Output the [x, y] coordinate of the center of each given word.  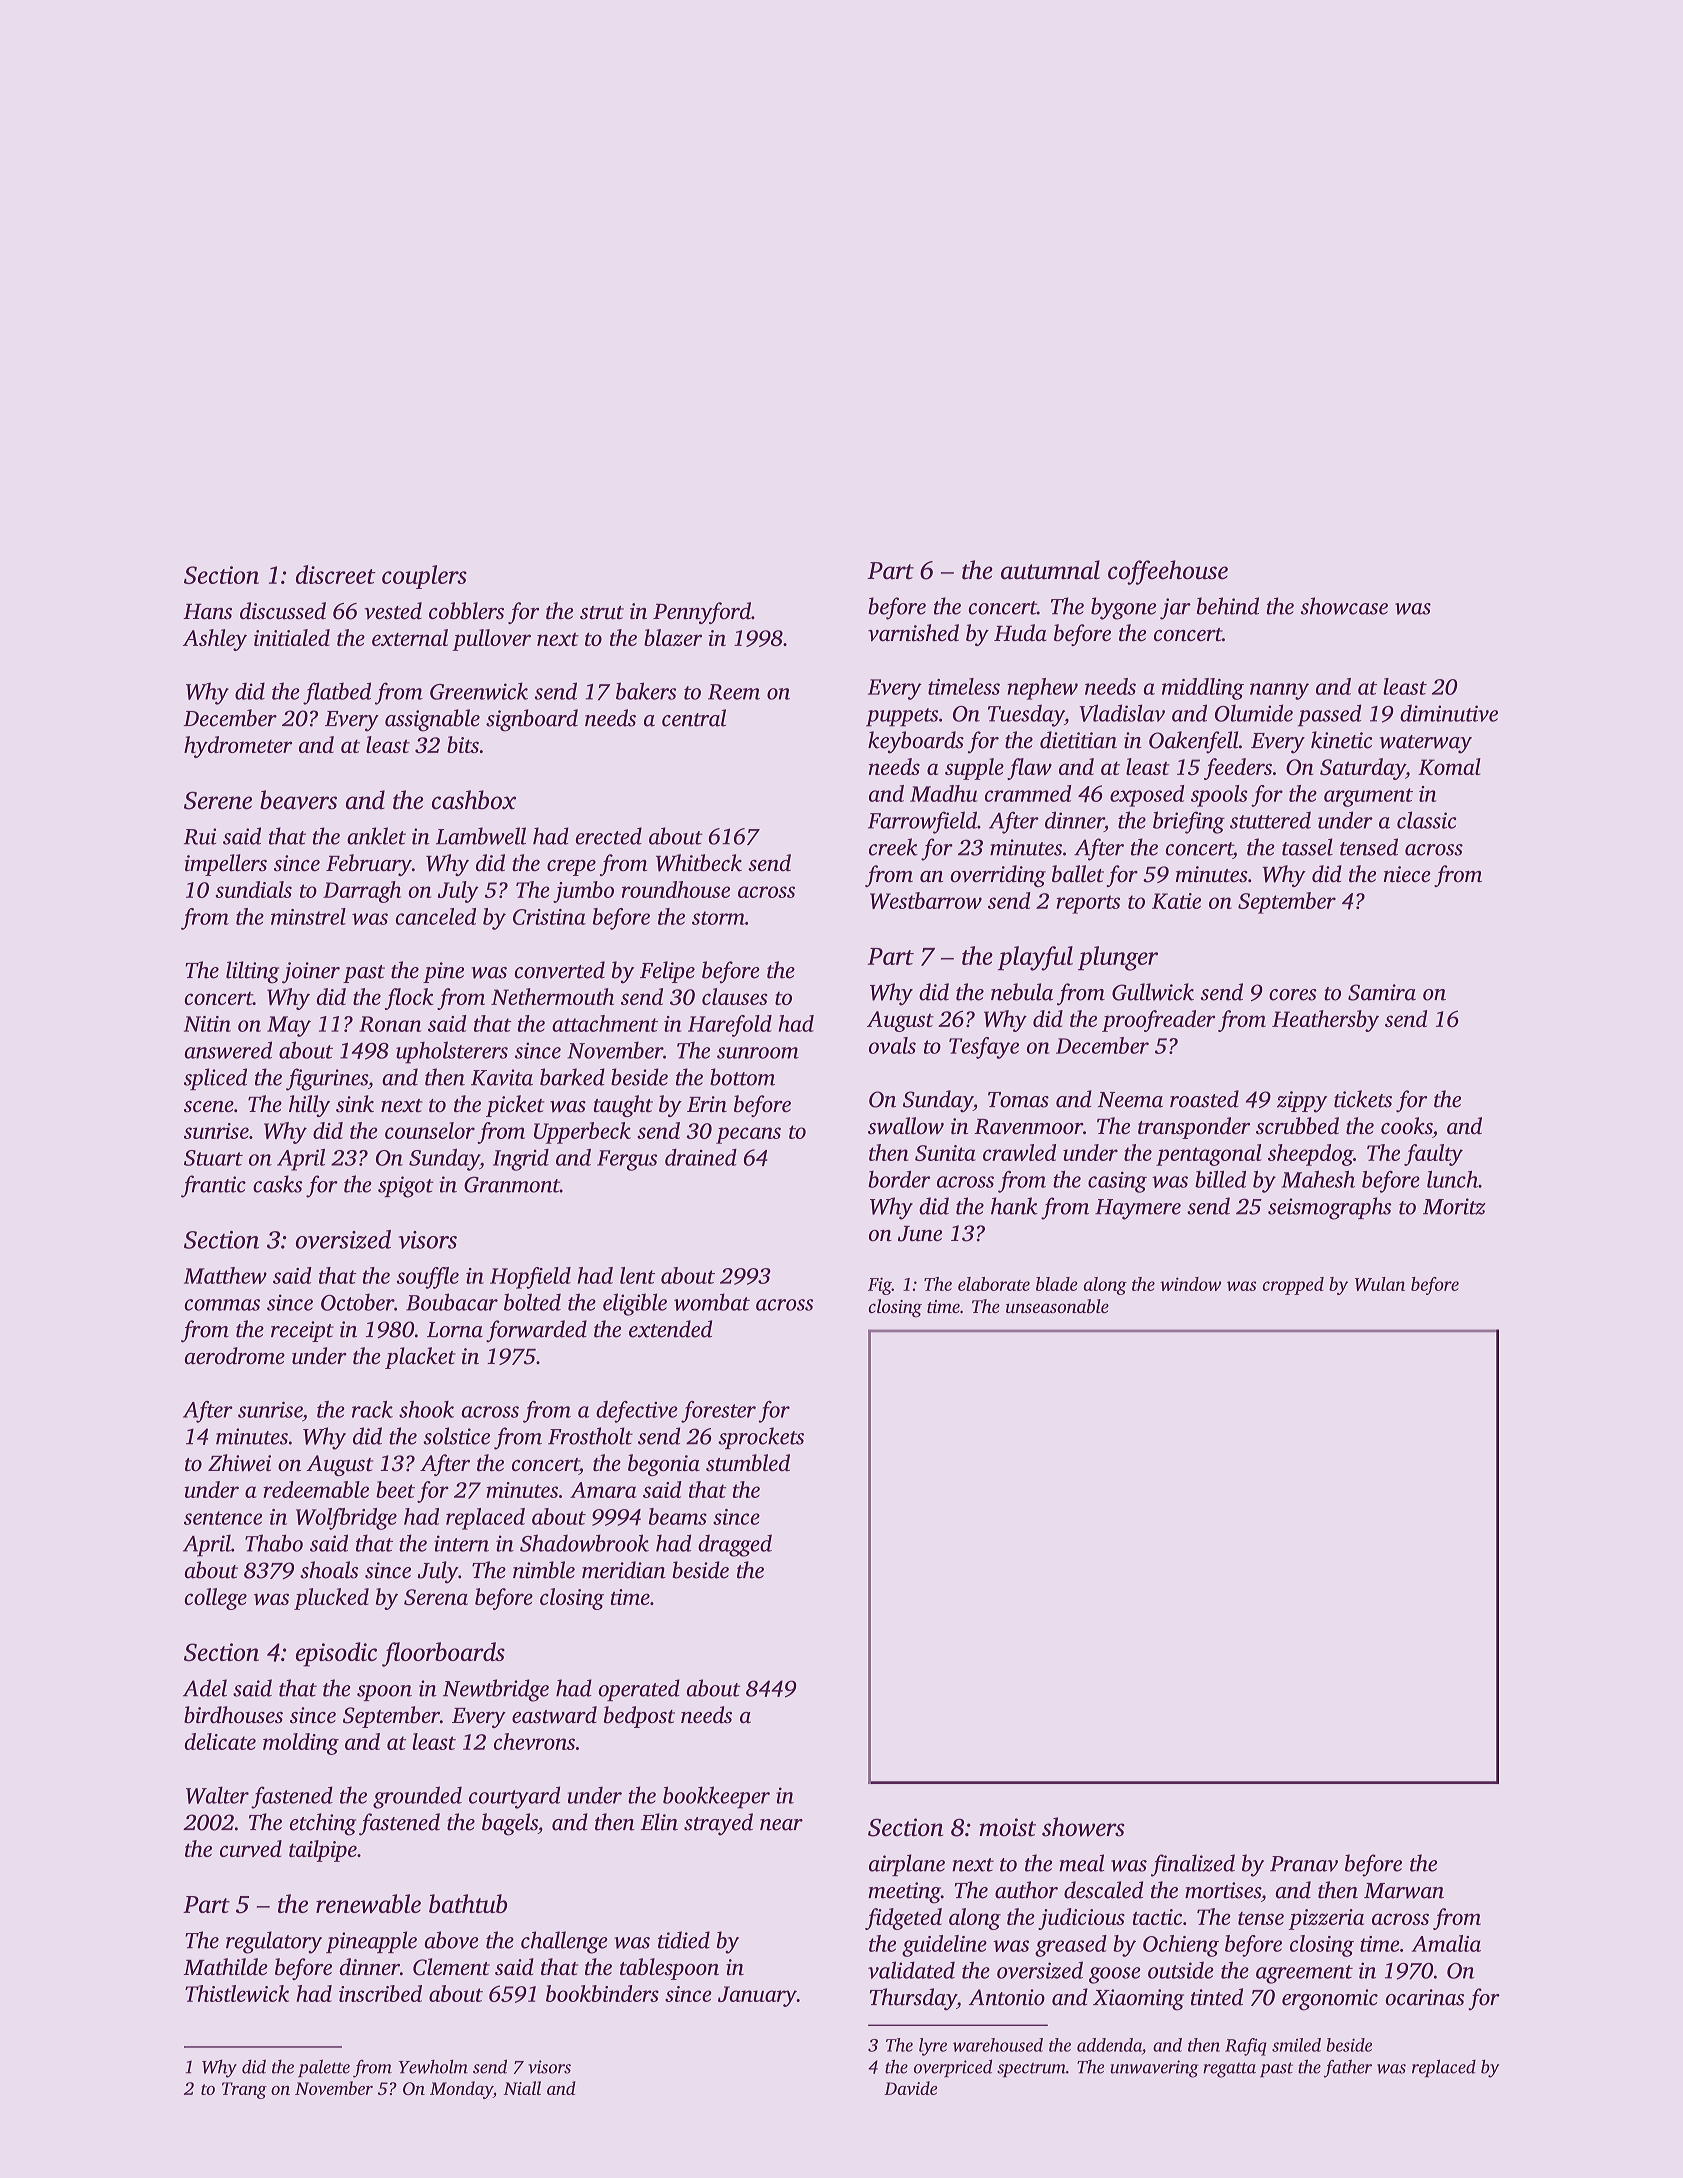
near [781, 1825]
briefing [1189, 822]
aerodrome [235, 1356]
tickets [1363, 1099]
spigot [406, 1187]
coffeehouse [1168, 572]
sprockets [761, 1438]
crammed [1028, 793]
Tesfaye [984, 1048]
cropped [1293, 1286]
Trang [244, 2090]
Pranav [1304, 1864]
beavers [298, 800]
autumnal [1050, 570]
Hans [207, 612]
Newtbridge [496, 1690]
